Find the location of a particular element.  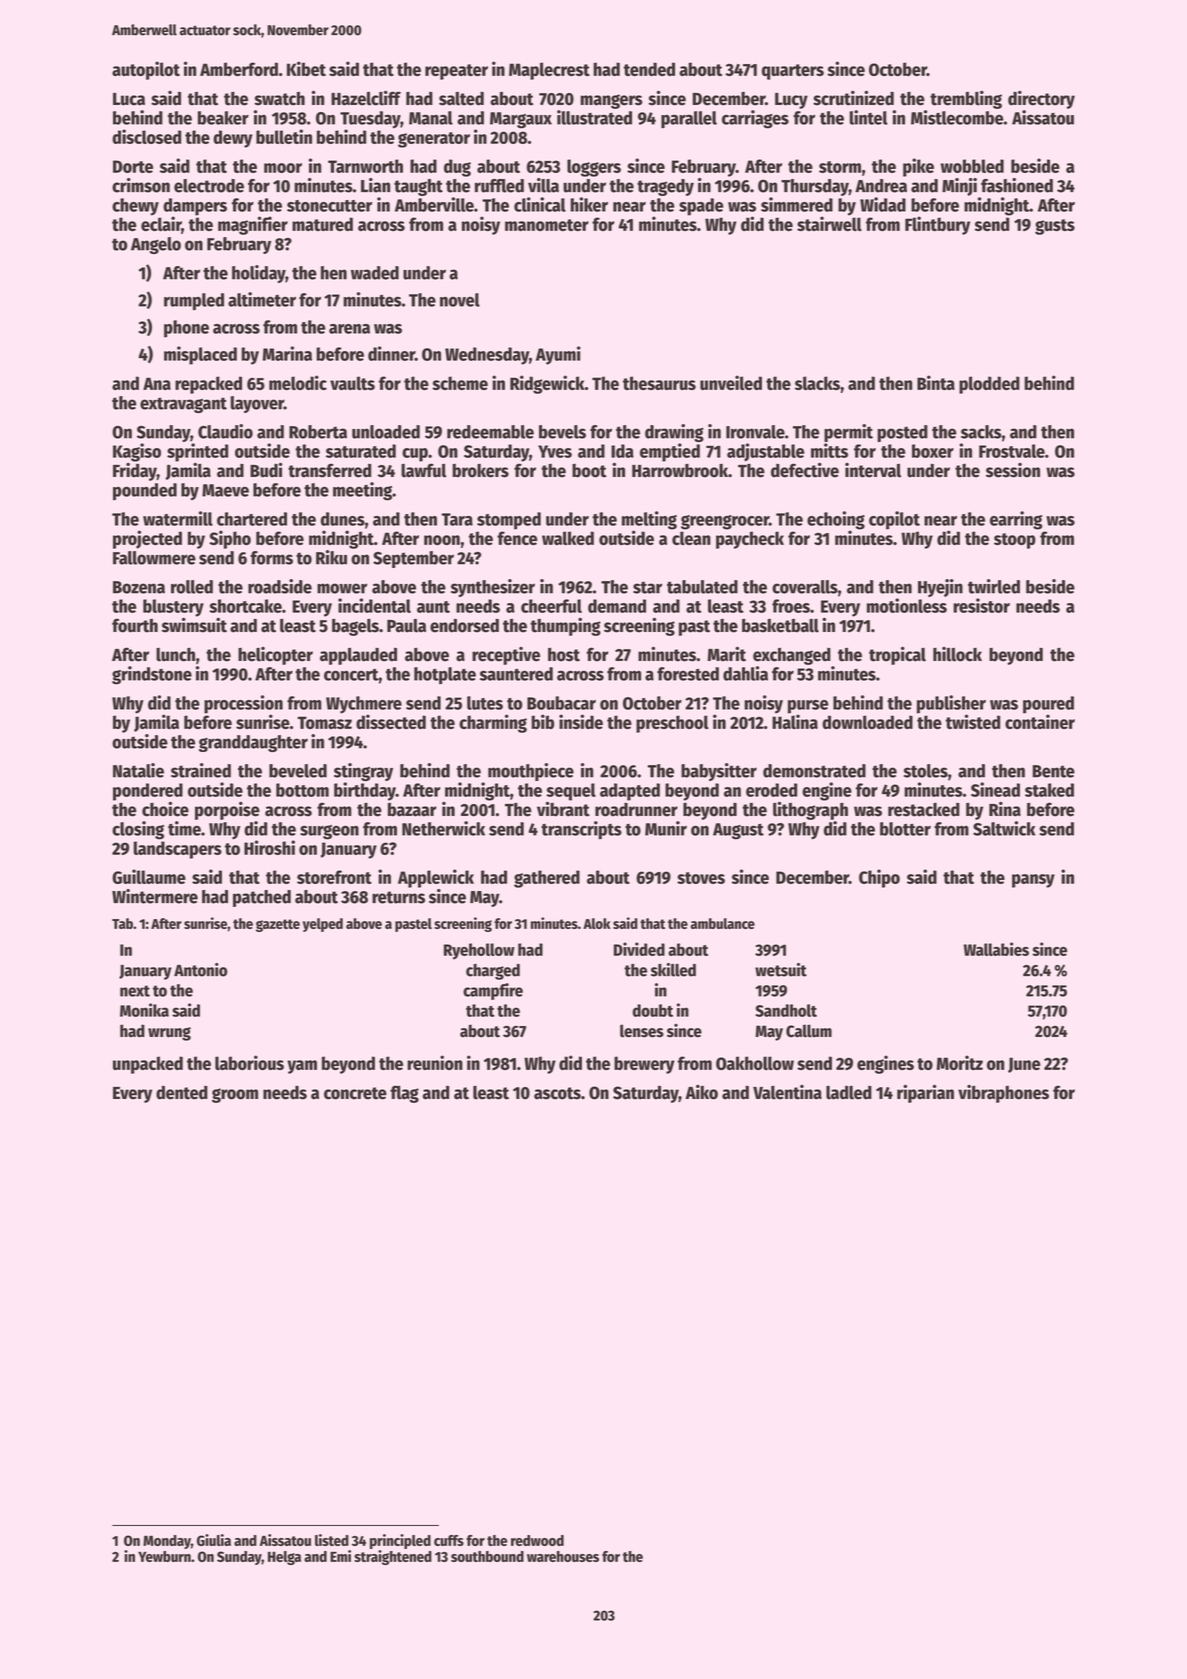

forested is located at coordinates (688, 674).
